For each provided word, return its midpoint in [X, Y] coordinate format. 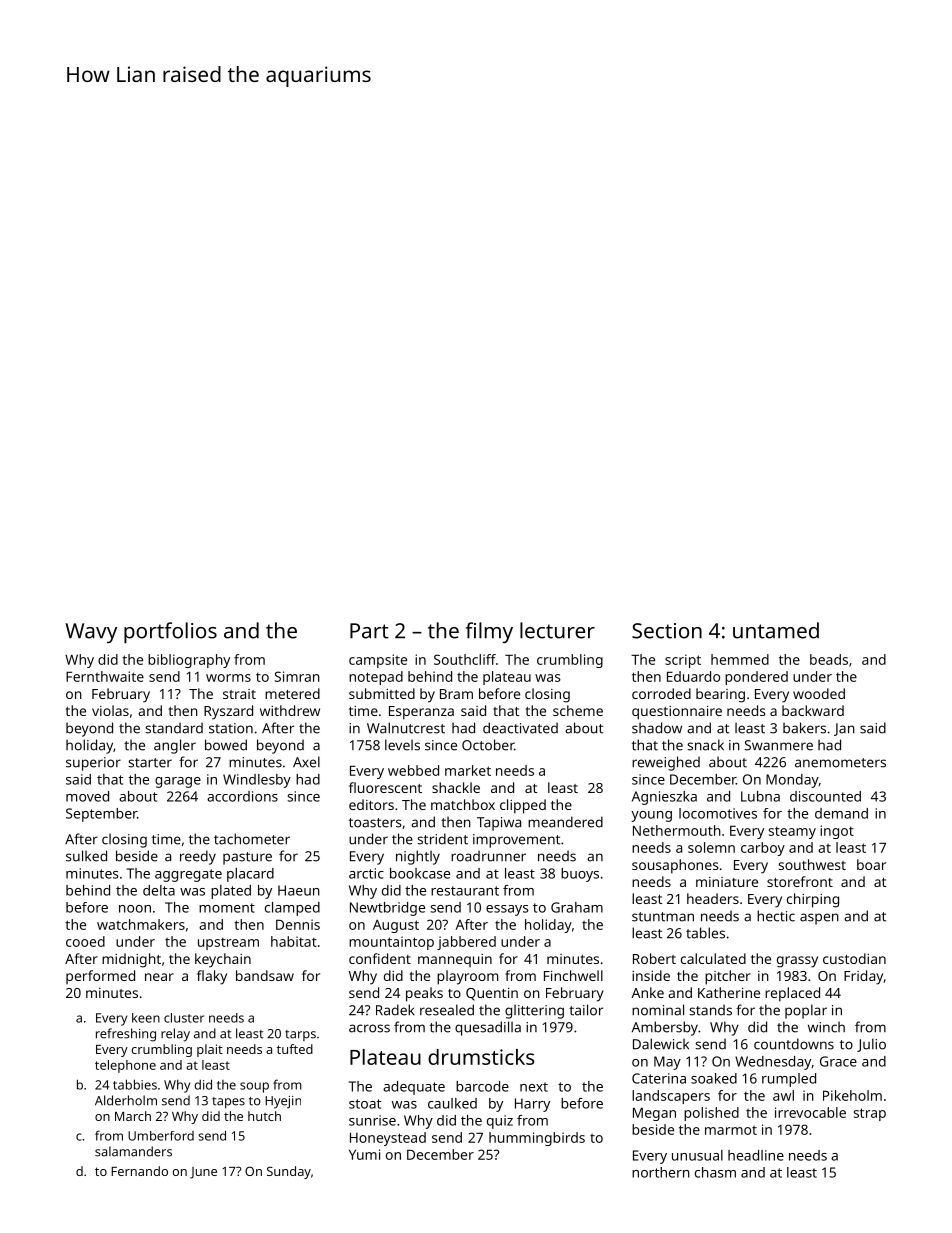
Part [369, 631]
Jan [844, 729]
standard [174, 728]
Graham [577, 907]
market [468, 770]
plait [210, 1050]
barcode [482, 1086]
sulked [86, 856]
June [203, 1173]
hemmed [740, 659]
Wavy [91, 633]
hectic [776, 916]
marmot [731, 1130]
